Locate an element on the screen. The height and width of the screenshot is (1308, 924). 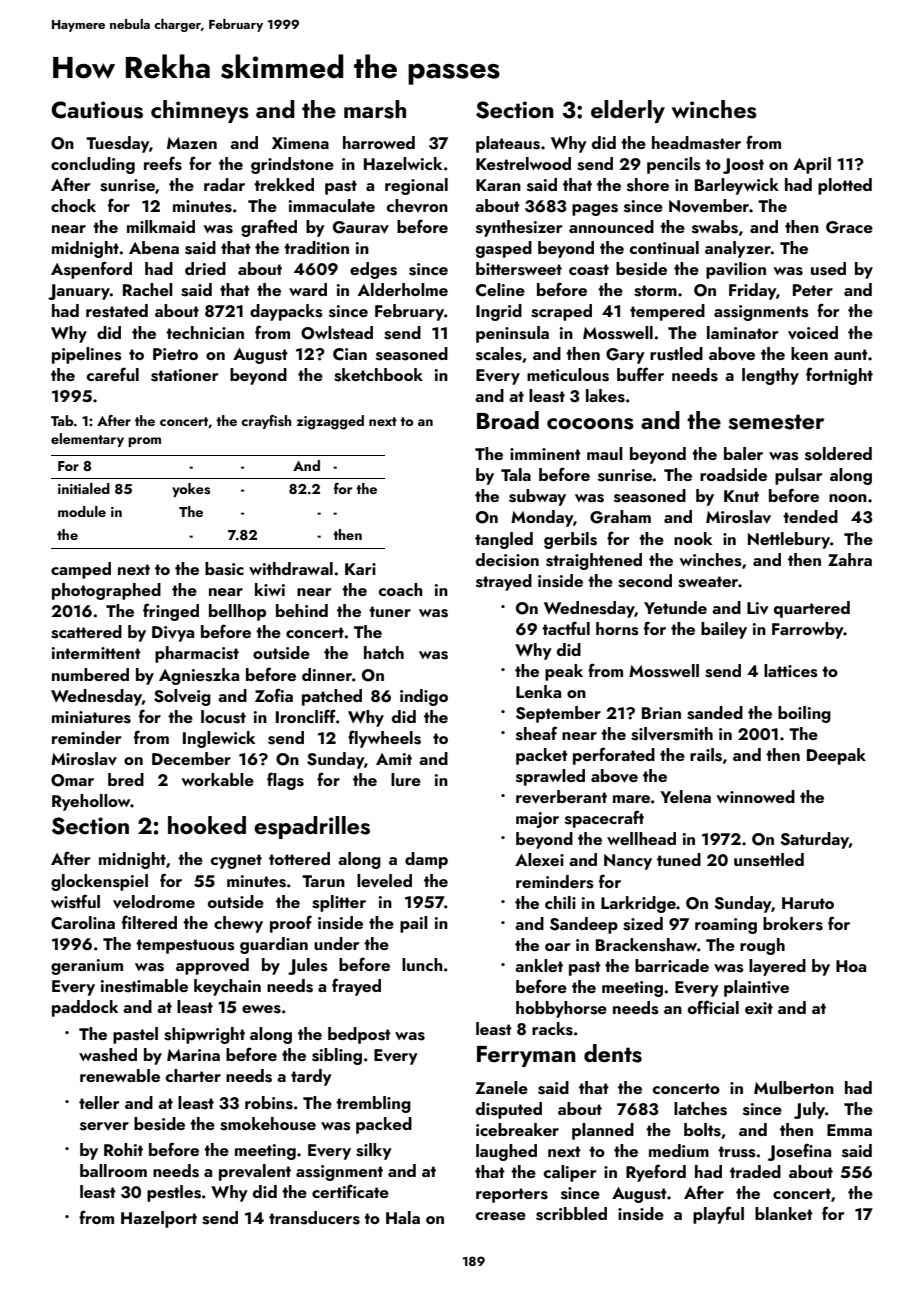
blanket is located at coordinates (784, 1213).
